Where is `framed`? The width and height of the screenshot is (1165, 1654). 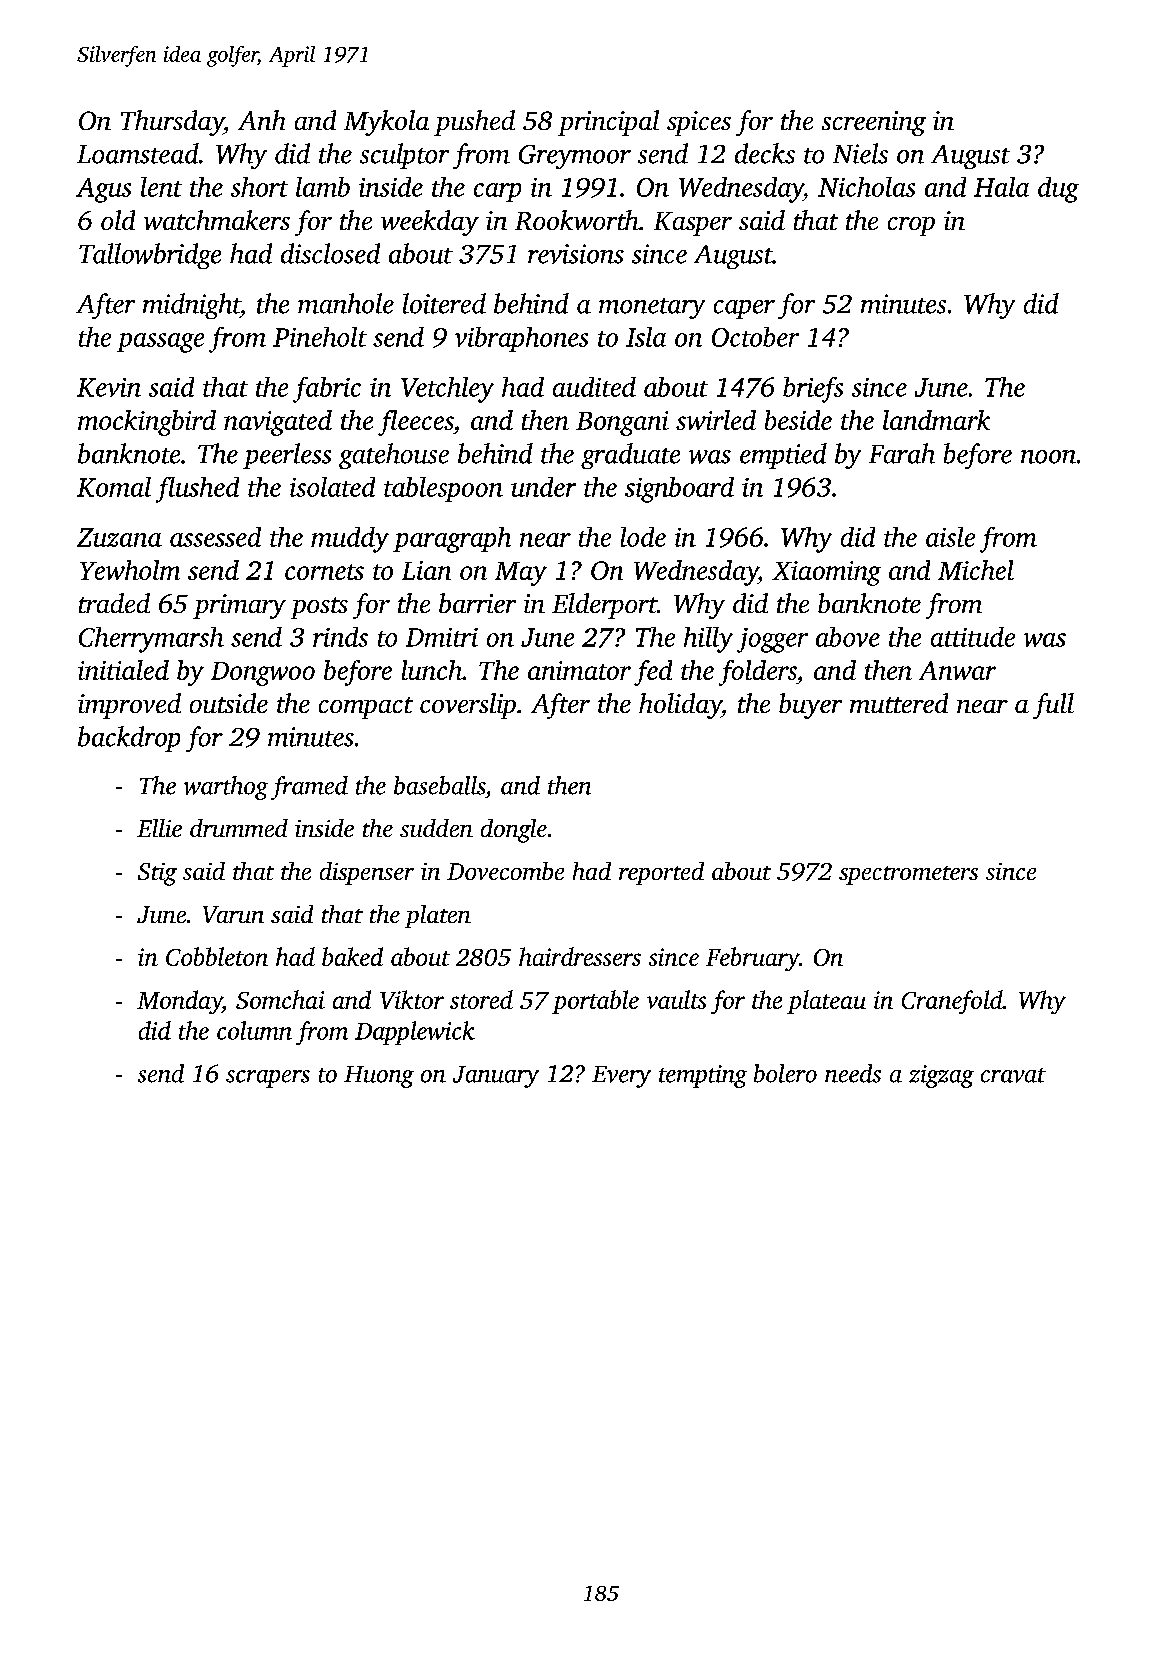
framed is located at coordinates (309, 788).
